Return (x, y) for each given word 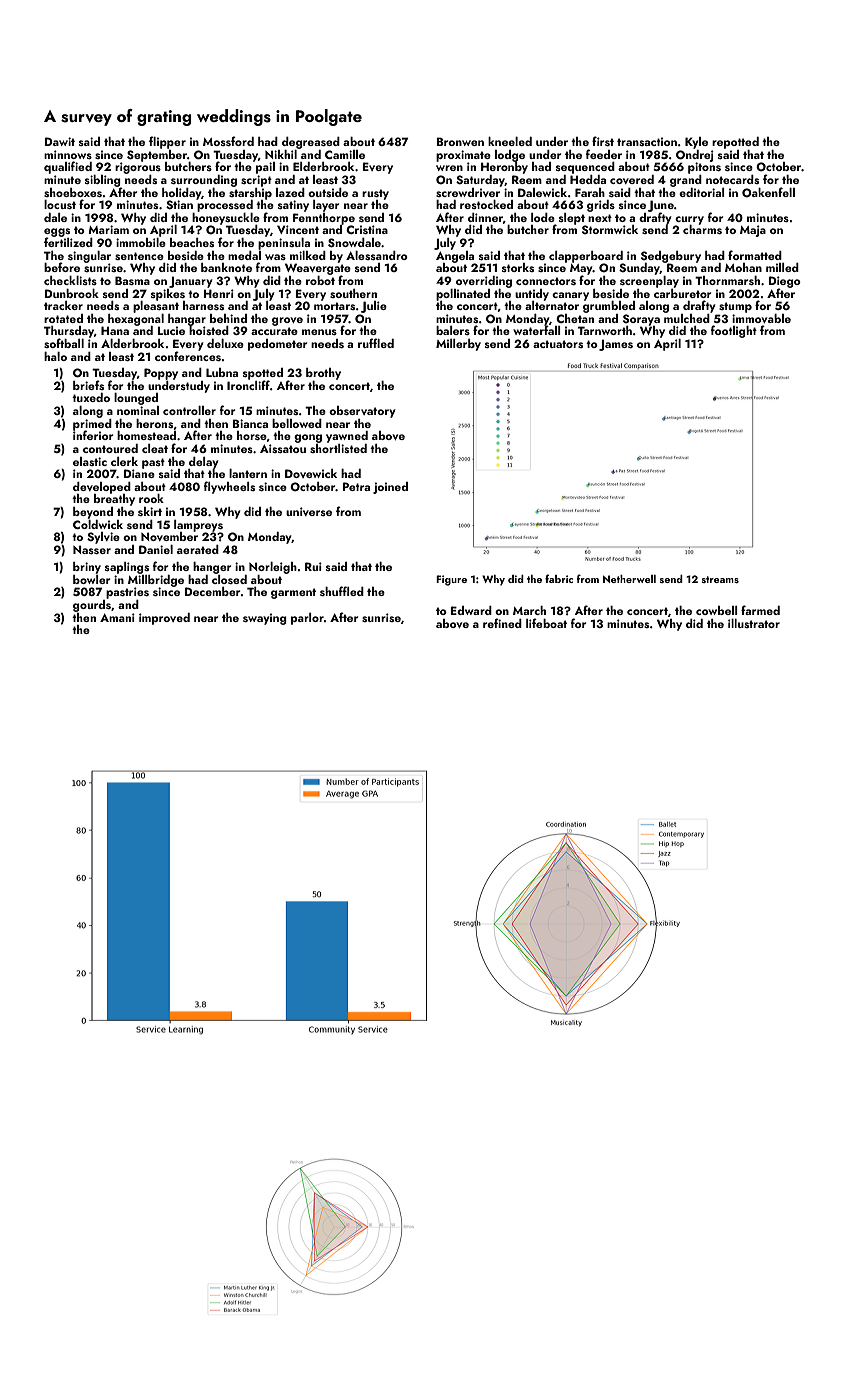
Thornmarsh (727, 280)
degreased (311, 143)
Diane (139, 473)
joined (390, 488)
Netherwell (629, 579)
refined (502, 623)
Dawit (60, 141)
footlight (734, 331)
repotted (735, 143)
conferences (188, 356)
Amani (117, 617)
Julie (374, 307)
